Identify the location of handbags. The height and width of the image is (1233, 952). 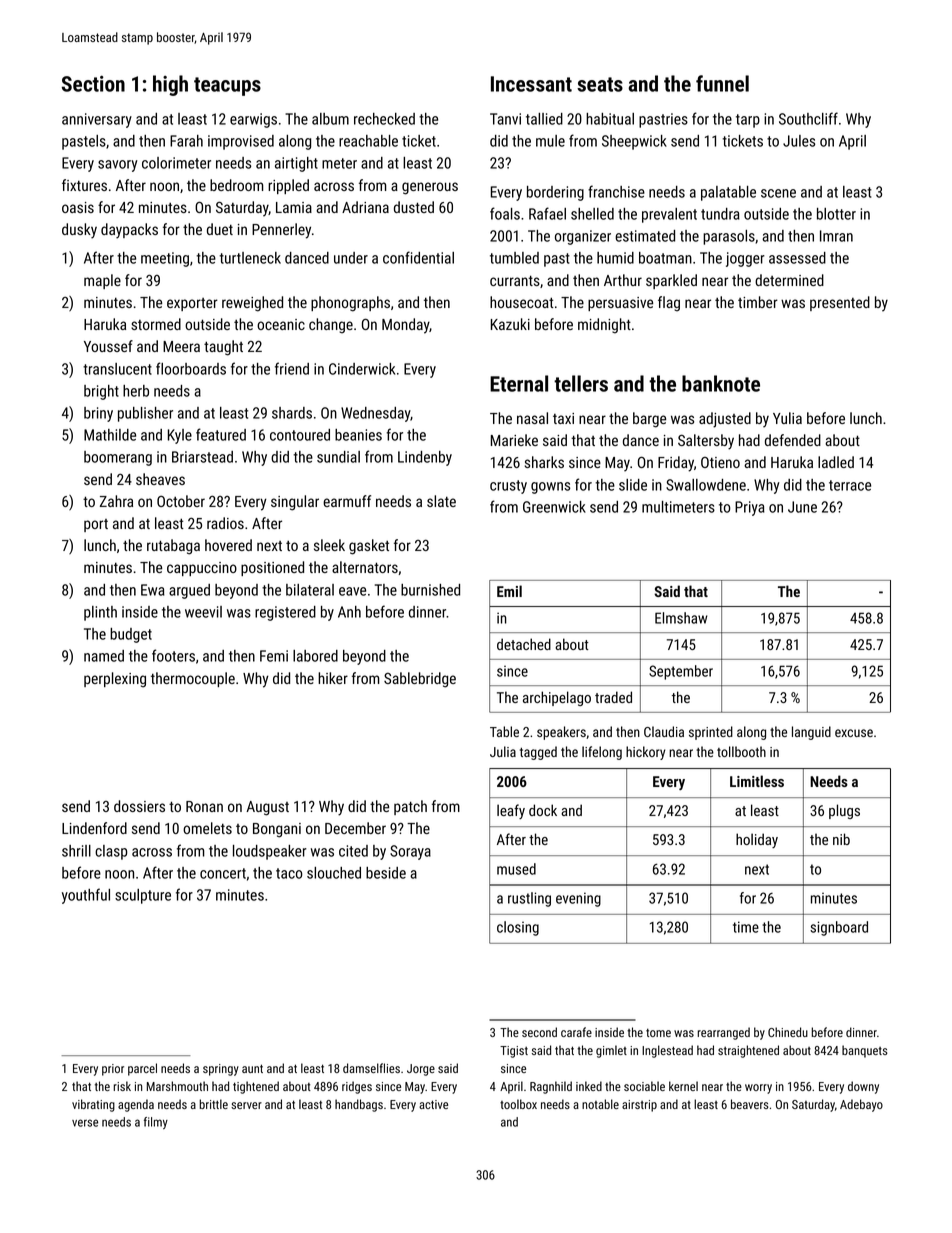
(359, 1105).
